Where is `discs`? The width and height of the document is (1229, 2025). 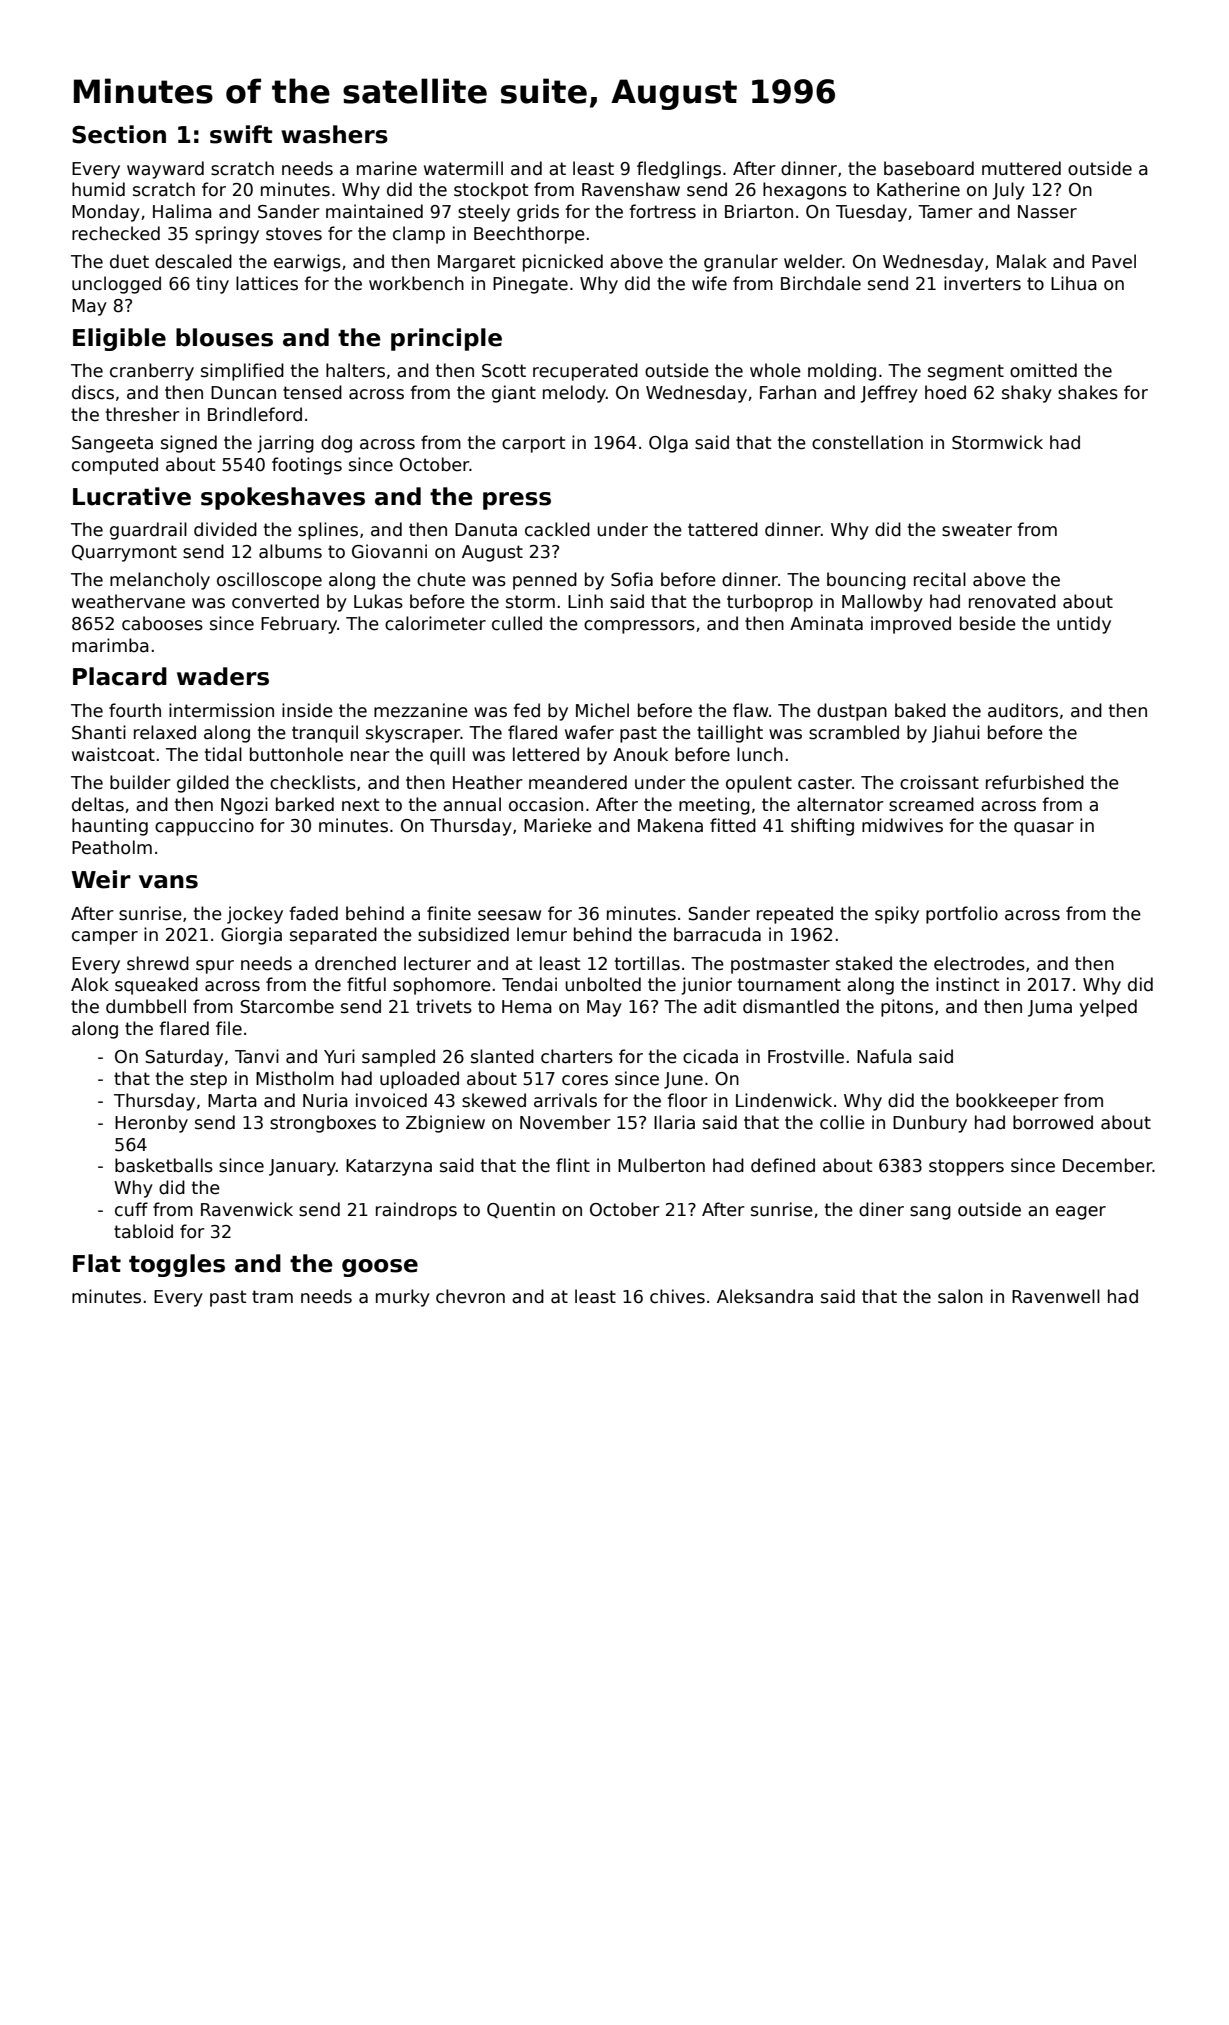
discs is located at coordinates (93, 392).
